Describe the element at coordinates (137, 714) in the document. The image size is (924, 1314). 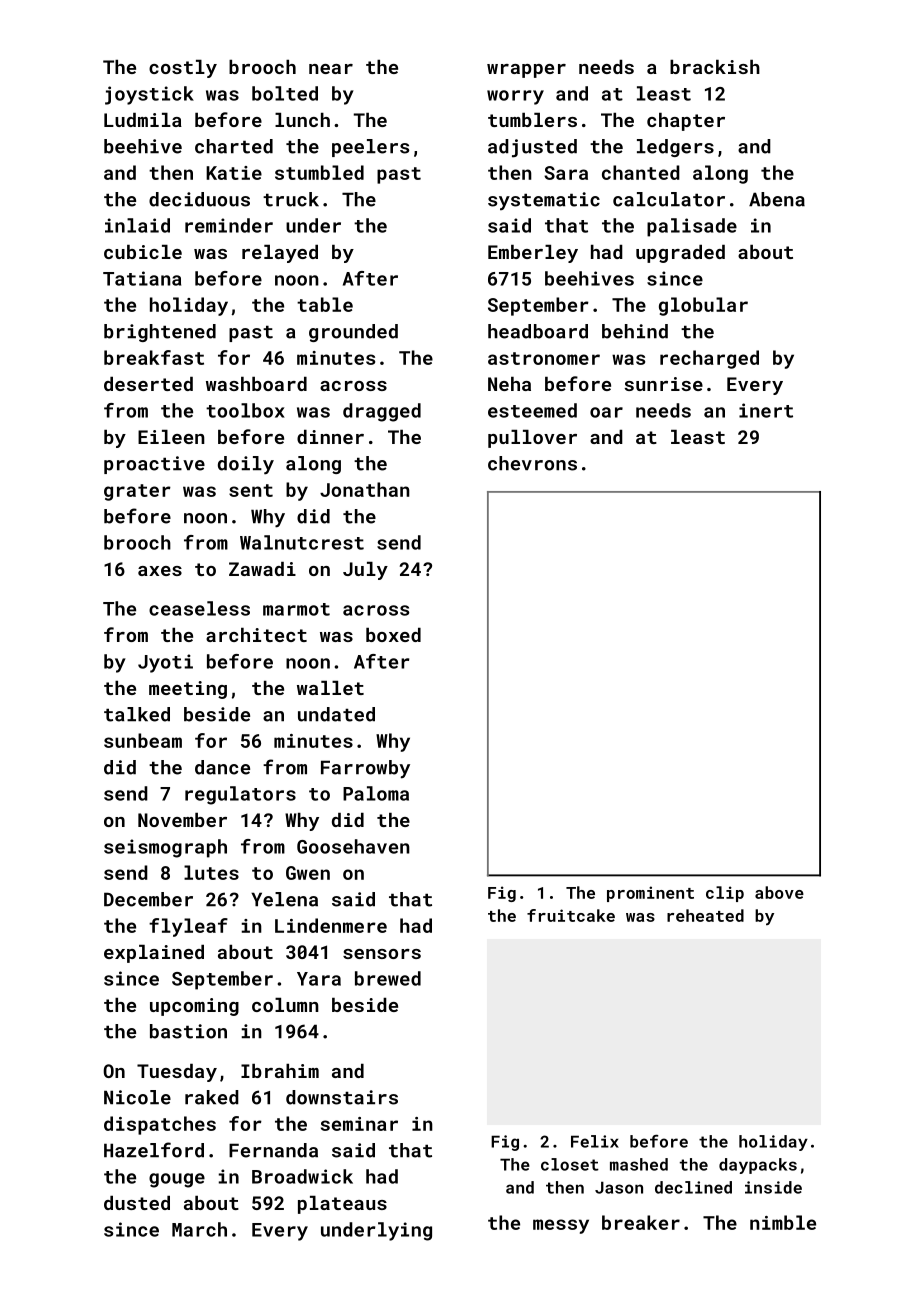
I see `talked` at that location.
